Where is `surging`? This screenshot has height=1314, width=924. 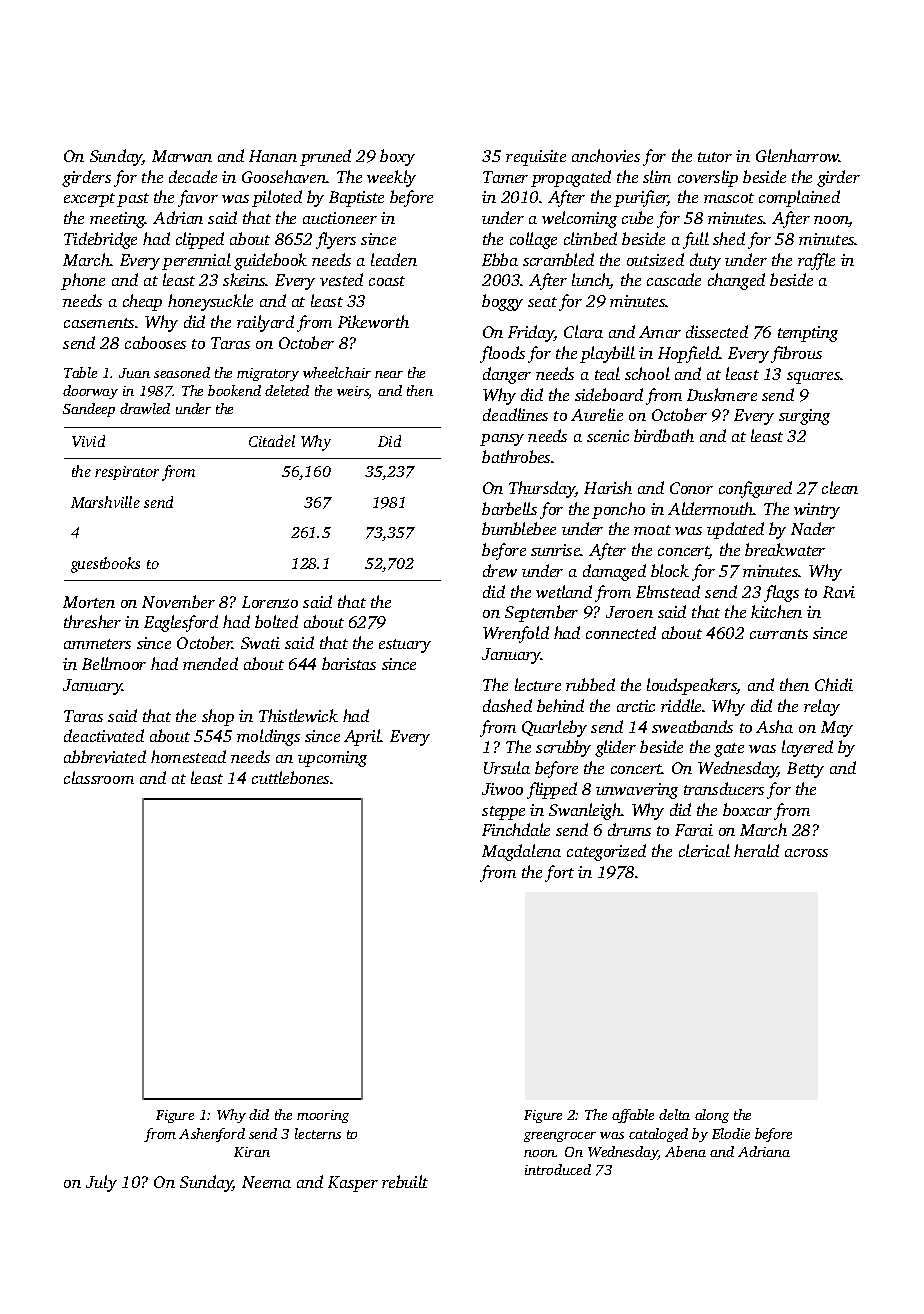 surging is located at coordinates (804, 417).
